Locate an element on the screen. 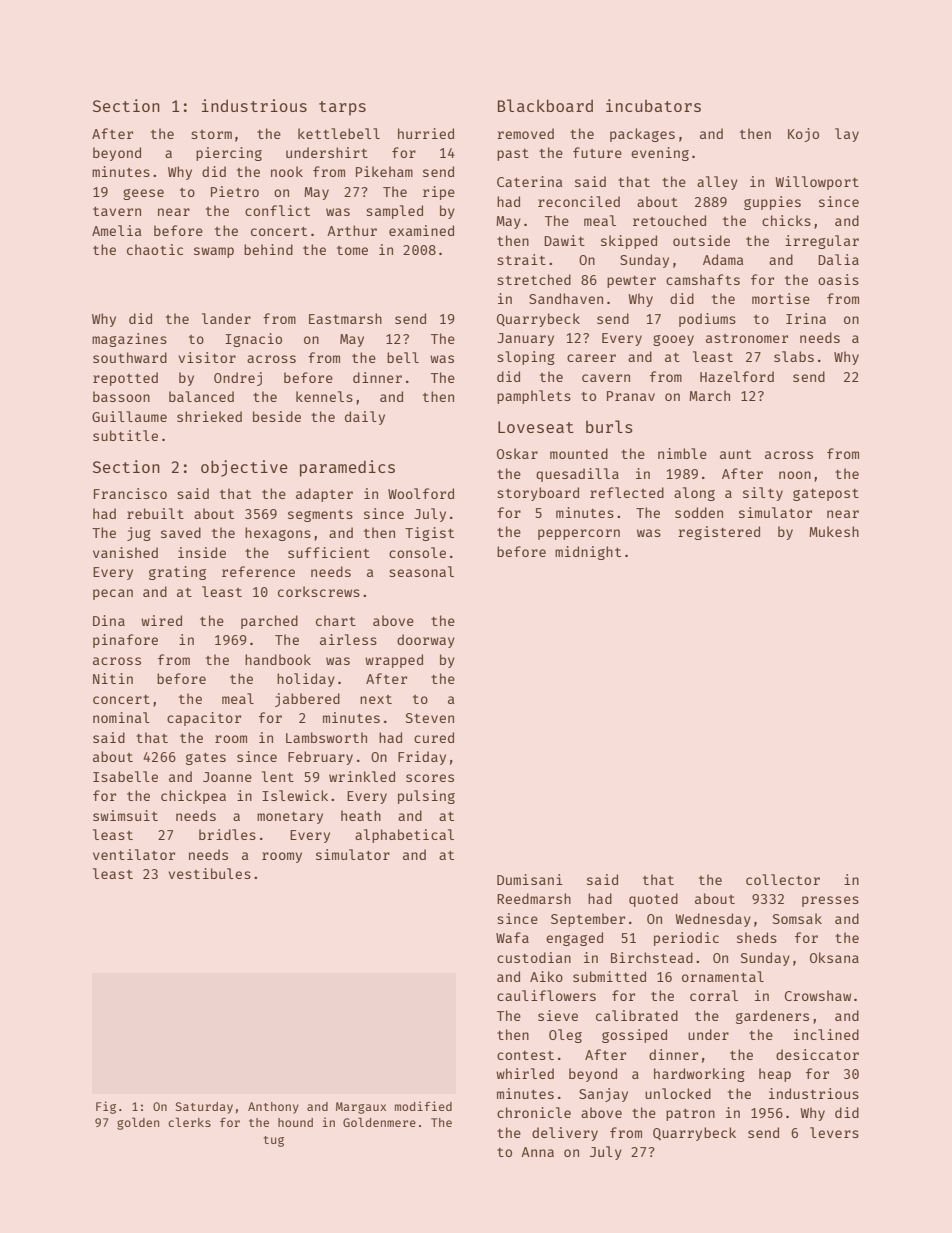 This screenshot has height=1233, width=952. noon is located at coordinates (795, 475).
